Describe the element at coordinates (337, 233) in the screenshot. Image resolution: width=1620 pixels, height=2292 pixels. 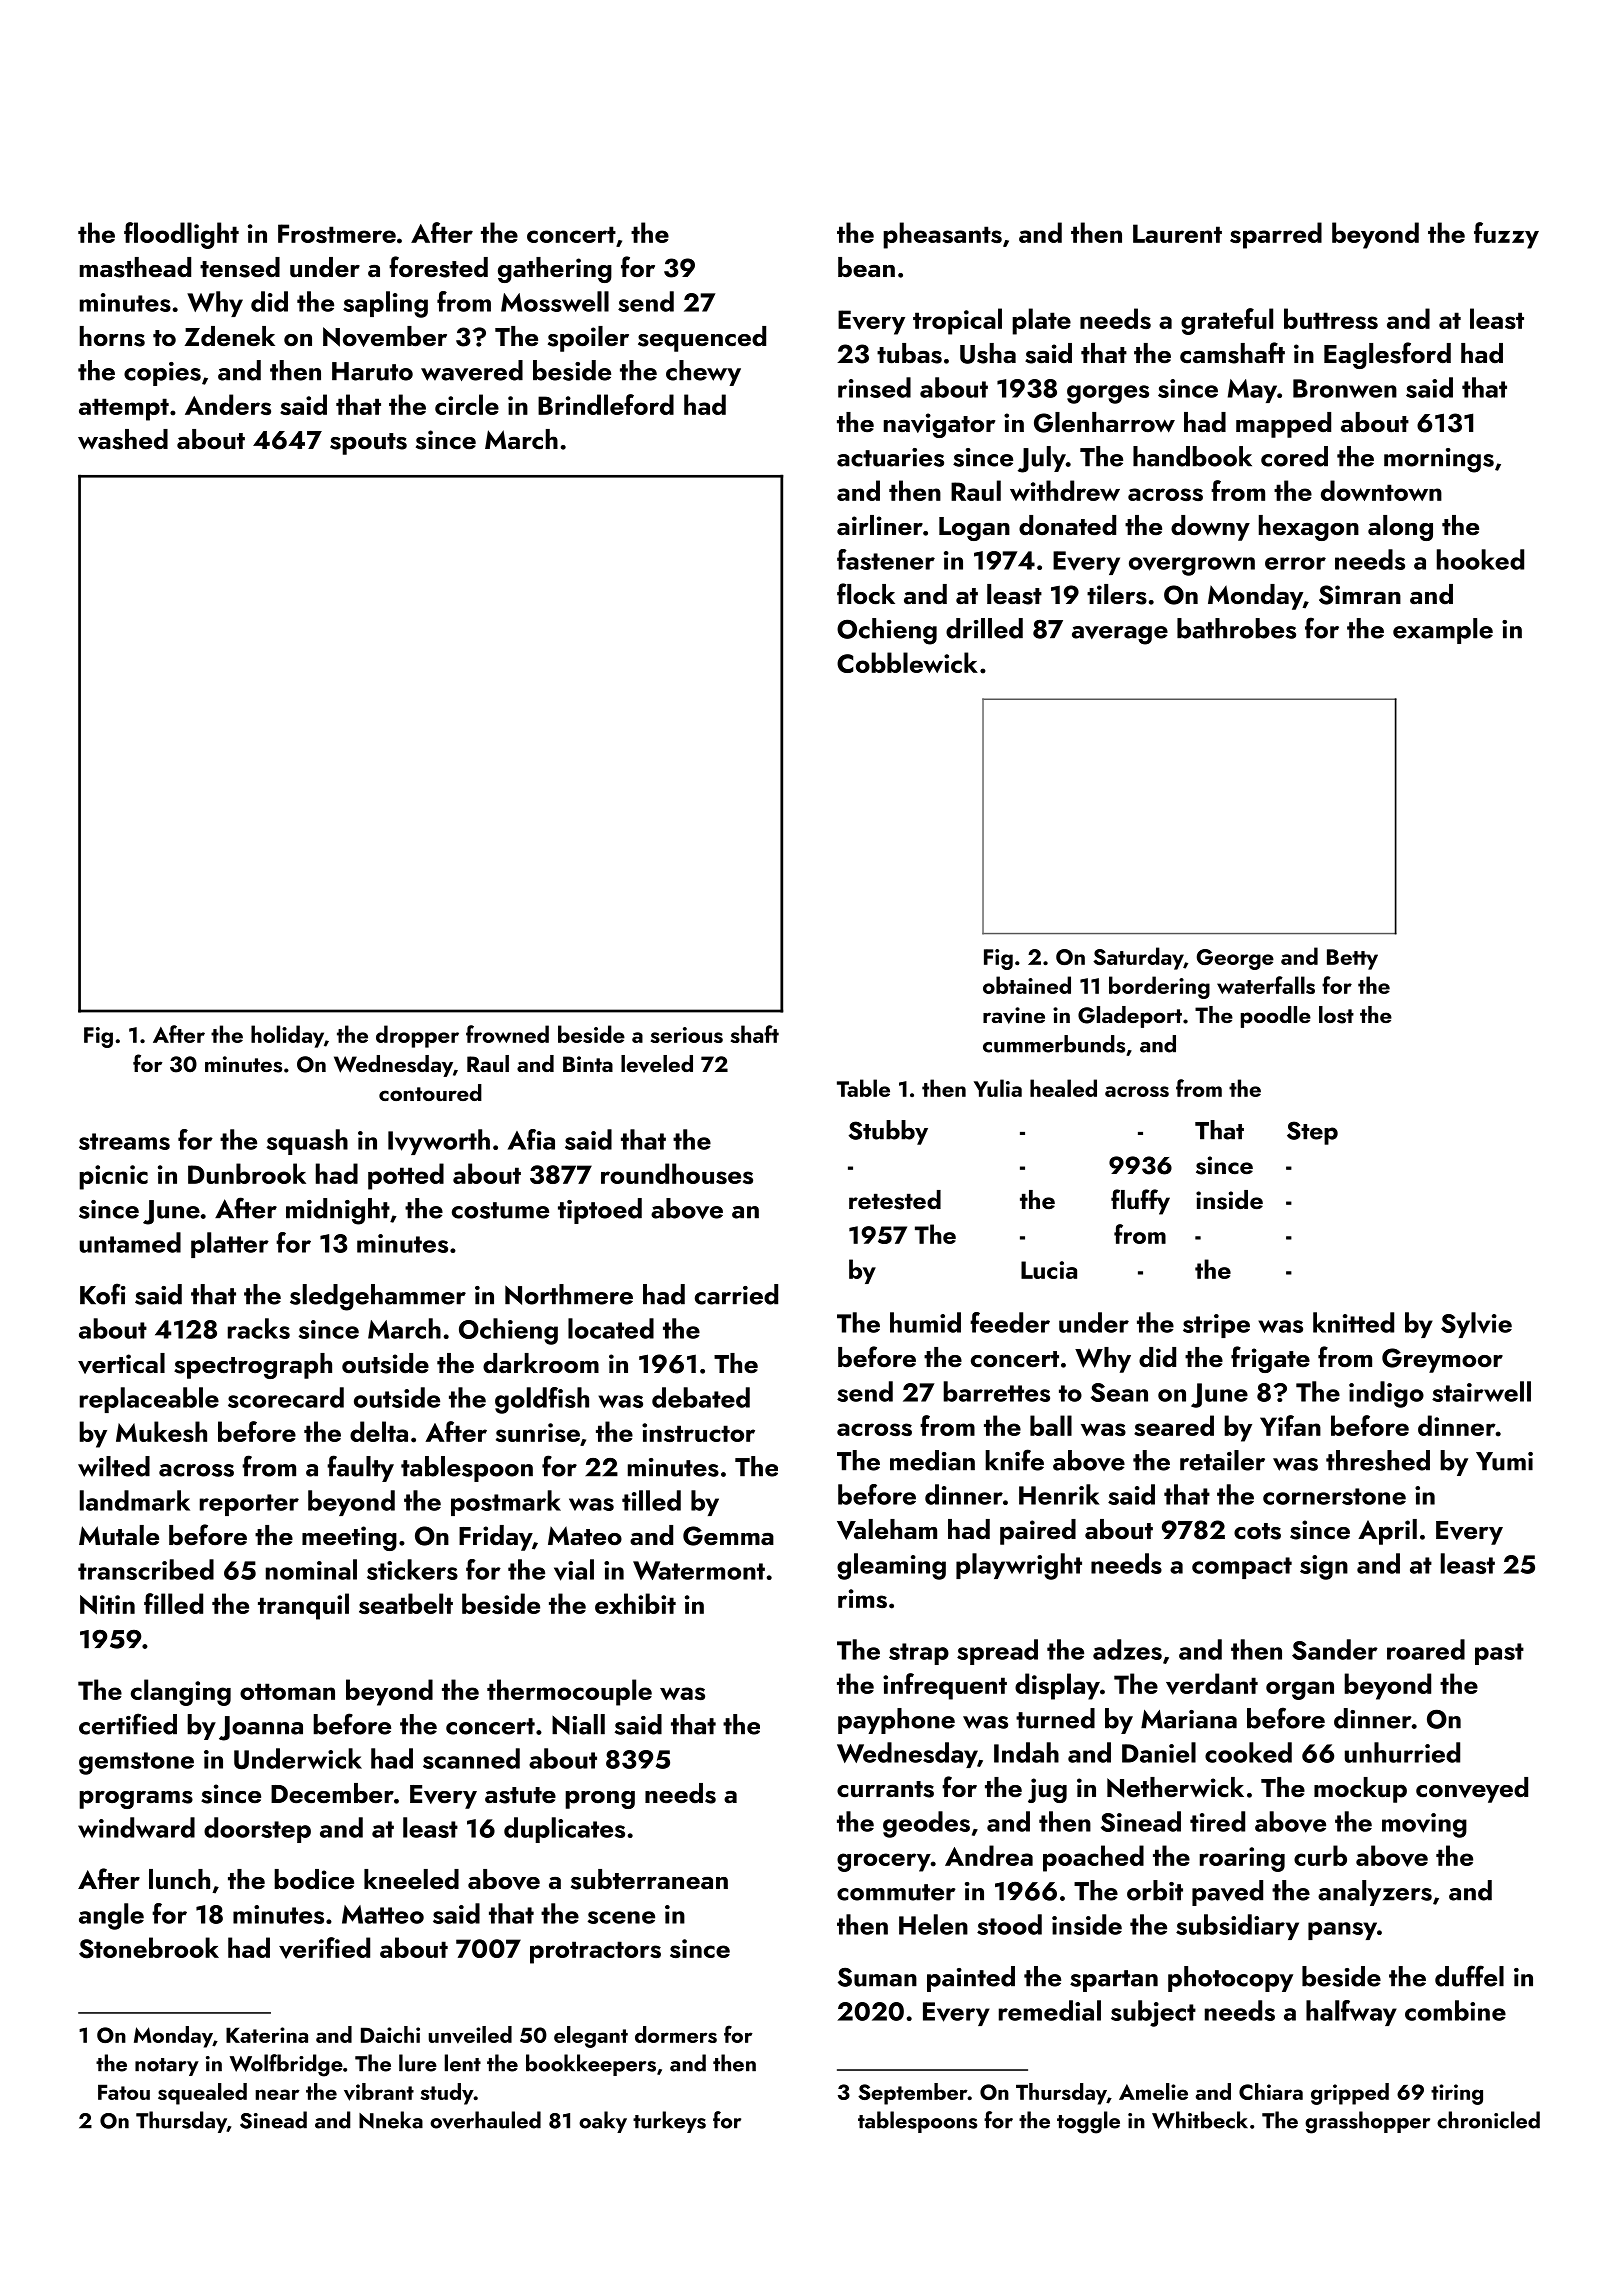
I see `Frostmere` at that location.
